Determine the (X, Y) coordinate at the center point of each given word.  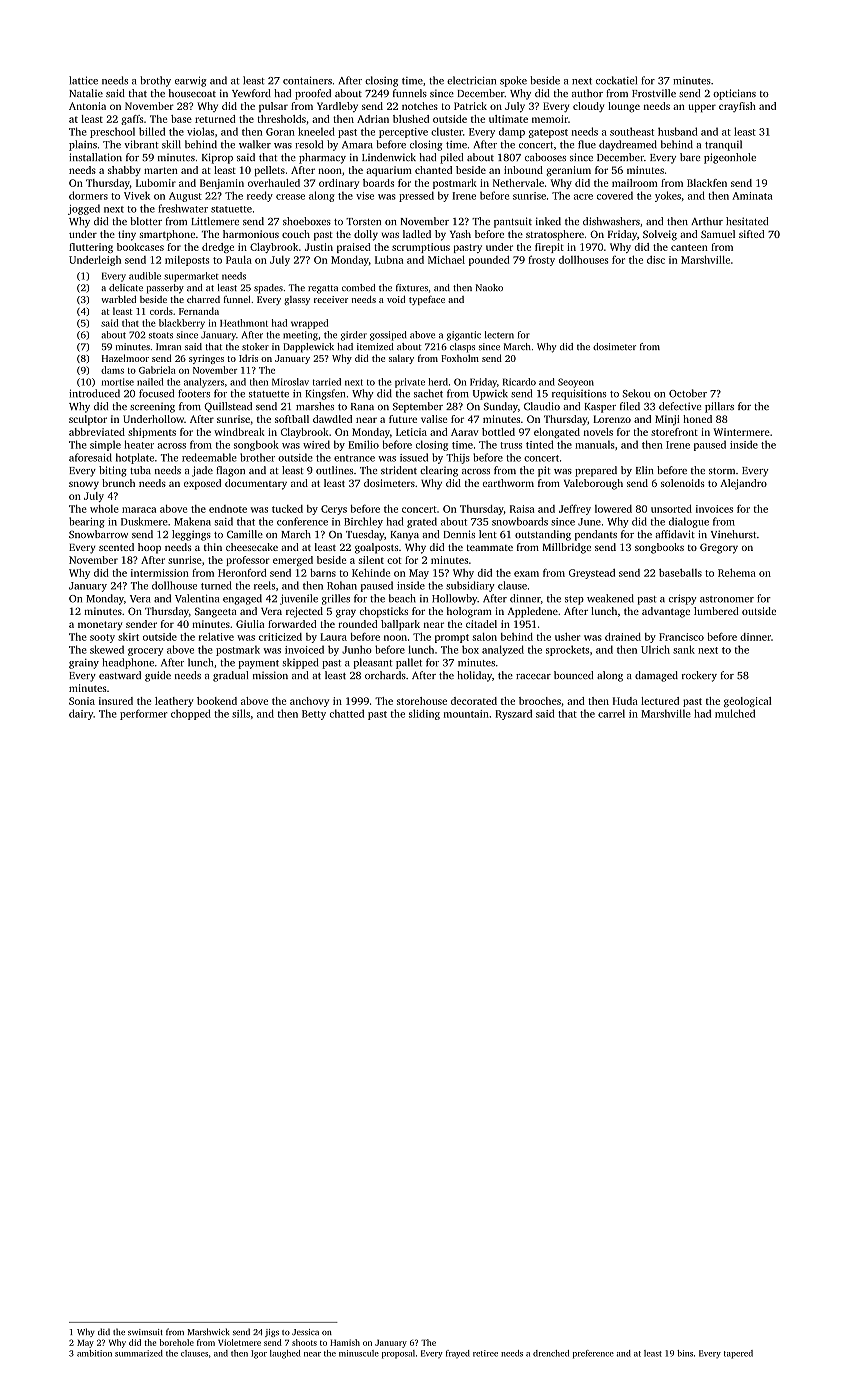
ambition (94, 1353)
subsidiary (470, 586)
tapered (738, 1354)
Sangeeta (216, 612)
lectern (499, 335)
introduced (94, 393)
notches (420, 106)
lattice (83, 80)
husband (677, 131)
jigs (272, 1333)
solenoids (683, 483)
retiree (485, 1353)
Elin (645, 470)
